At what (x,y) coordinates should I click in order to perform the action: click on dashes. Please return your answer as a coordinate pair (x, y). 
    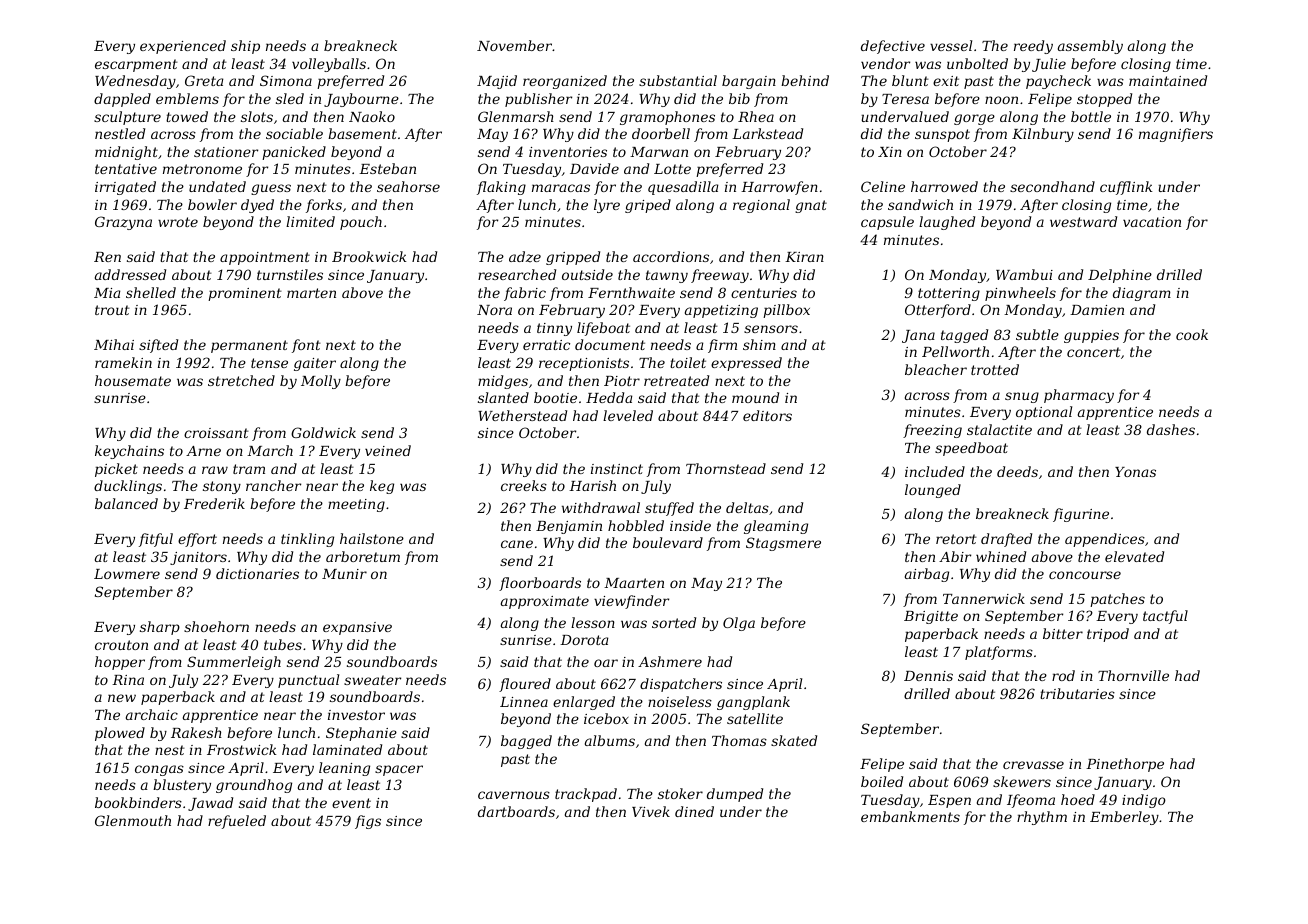
    Looking at the image, I should click on (1171, 429).
